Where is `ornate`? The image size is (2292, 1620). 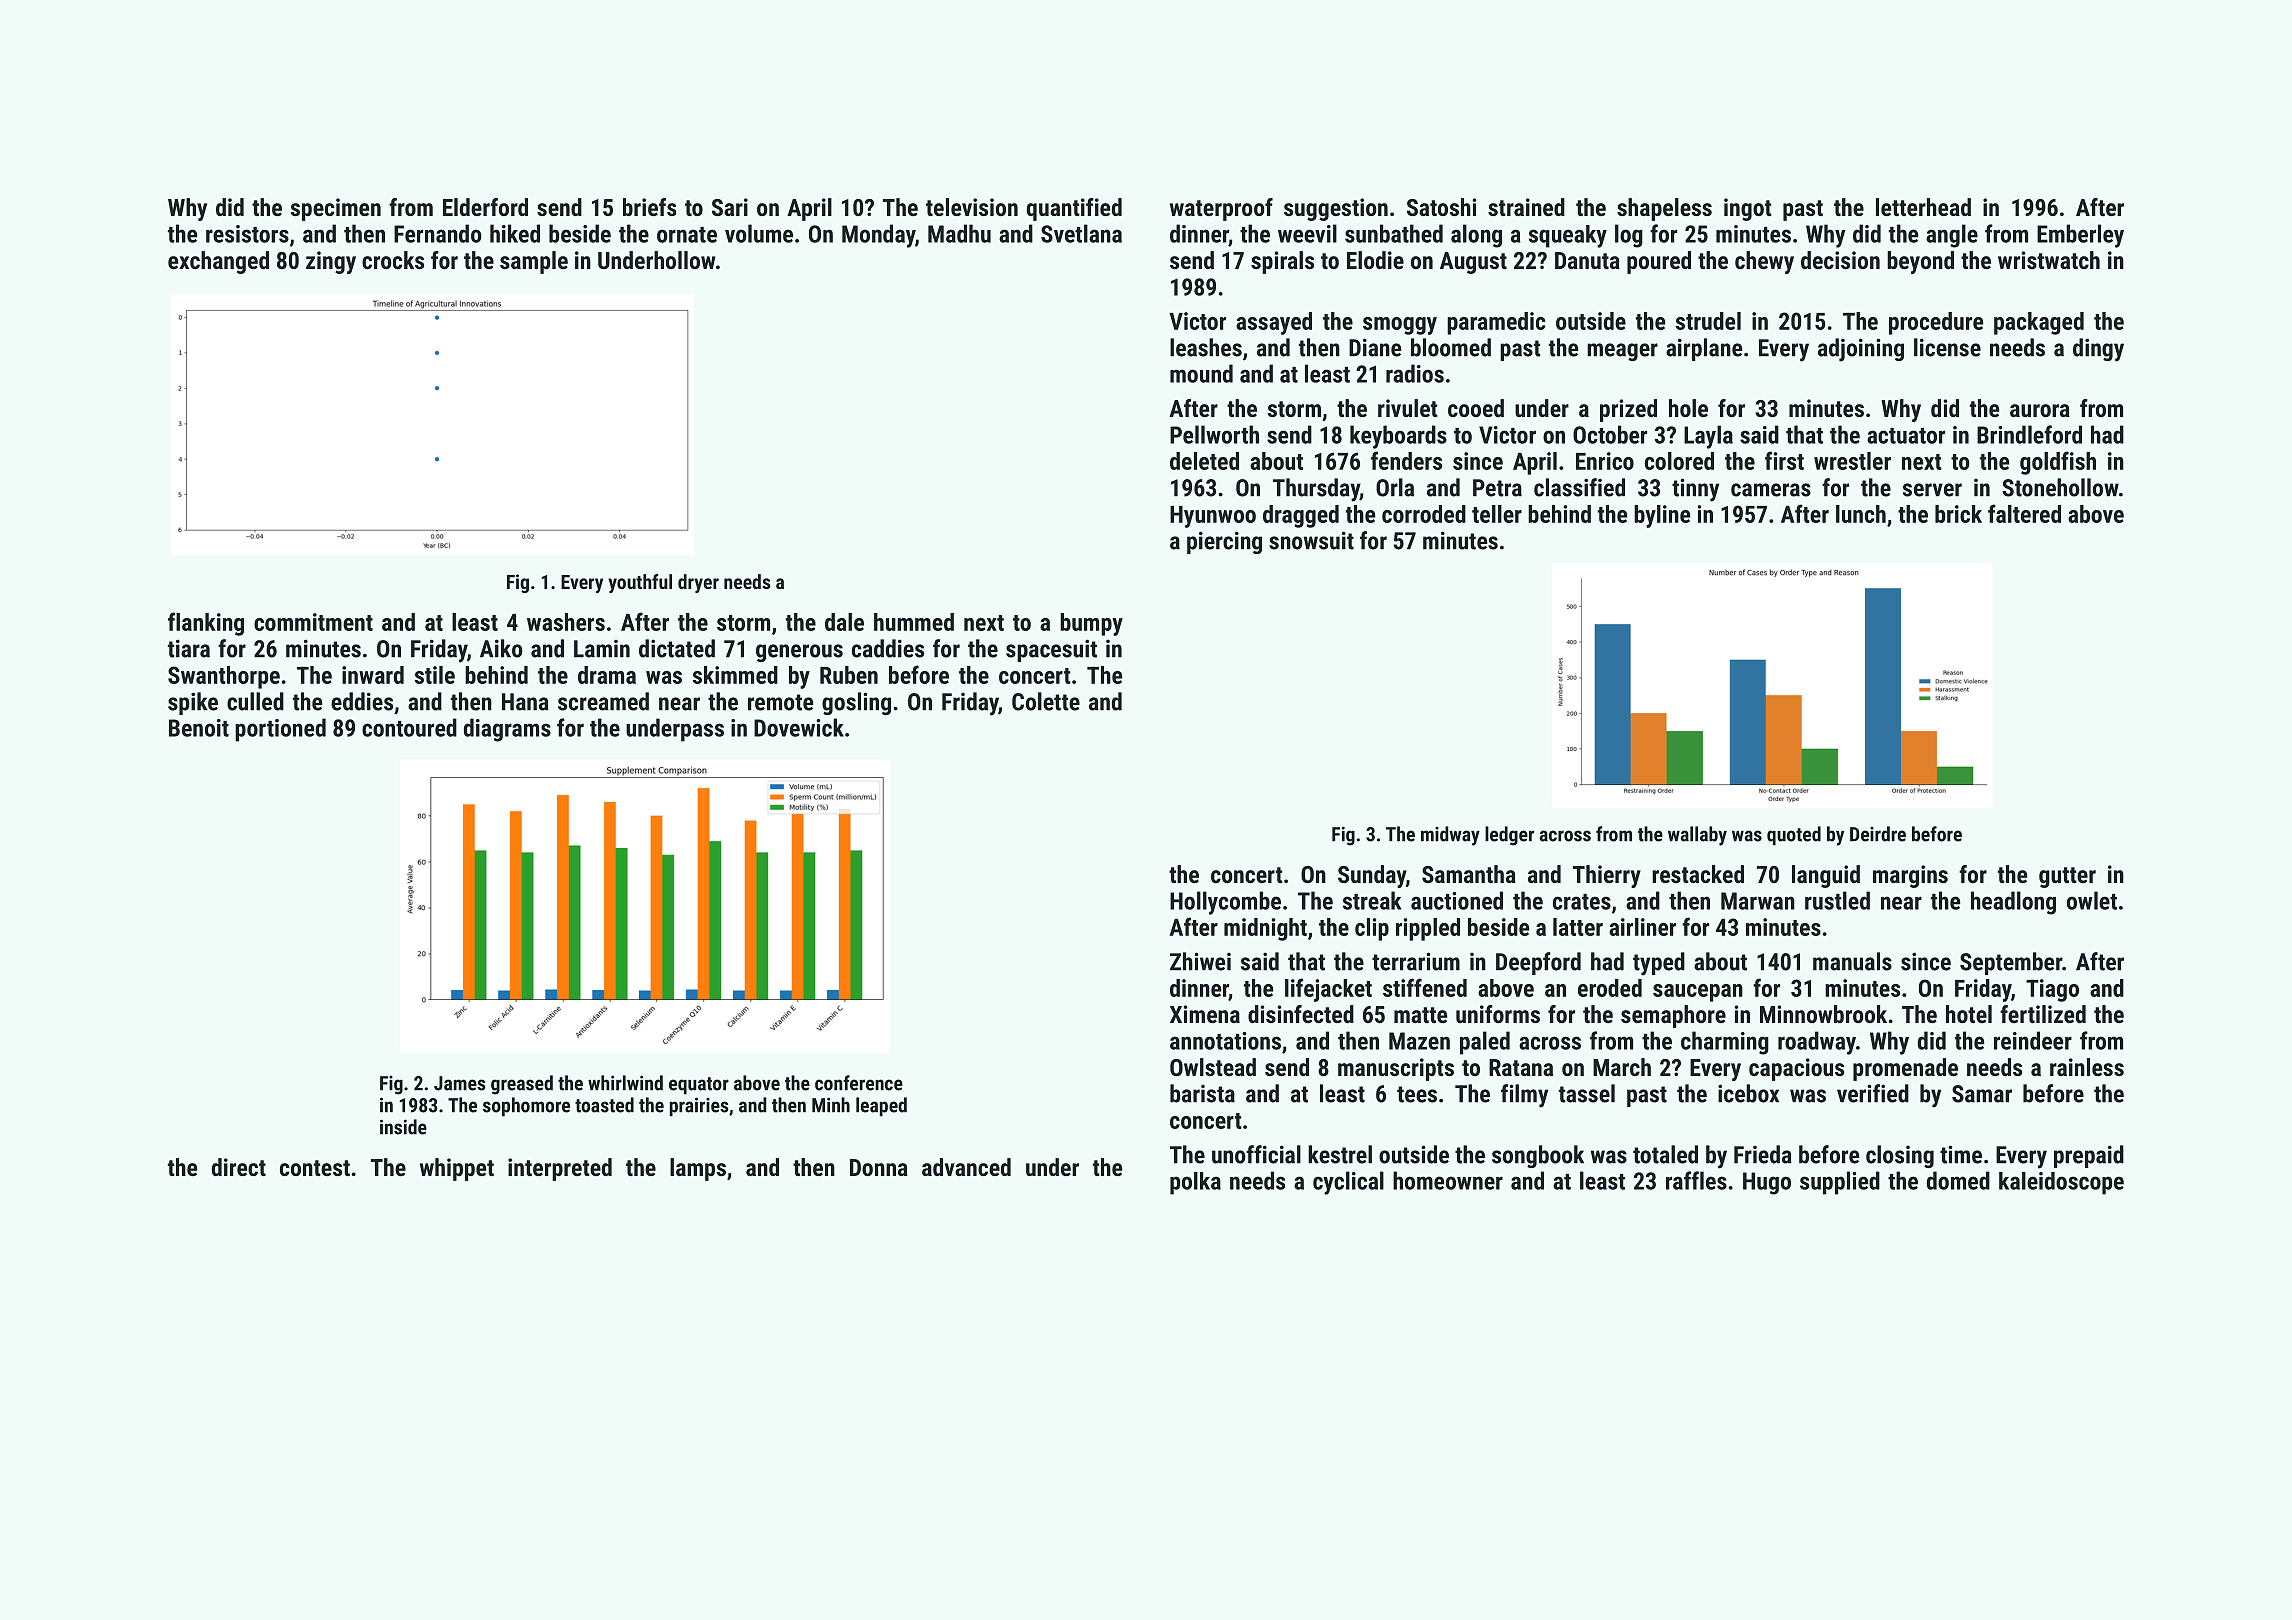 ornate is located at coordinates (687, 235).
